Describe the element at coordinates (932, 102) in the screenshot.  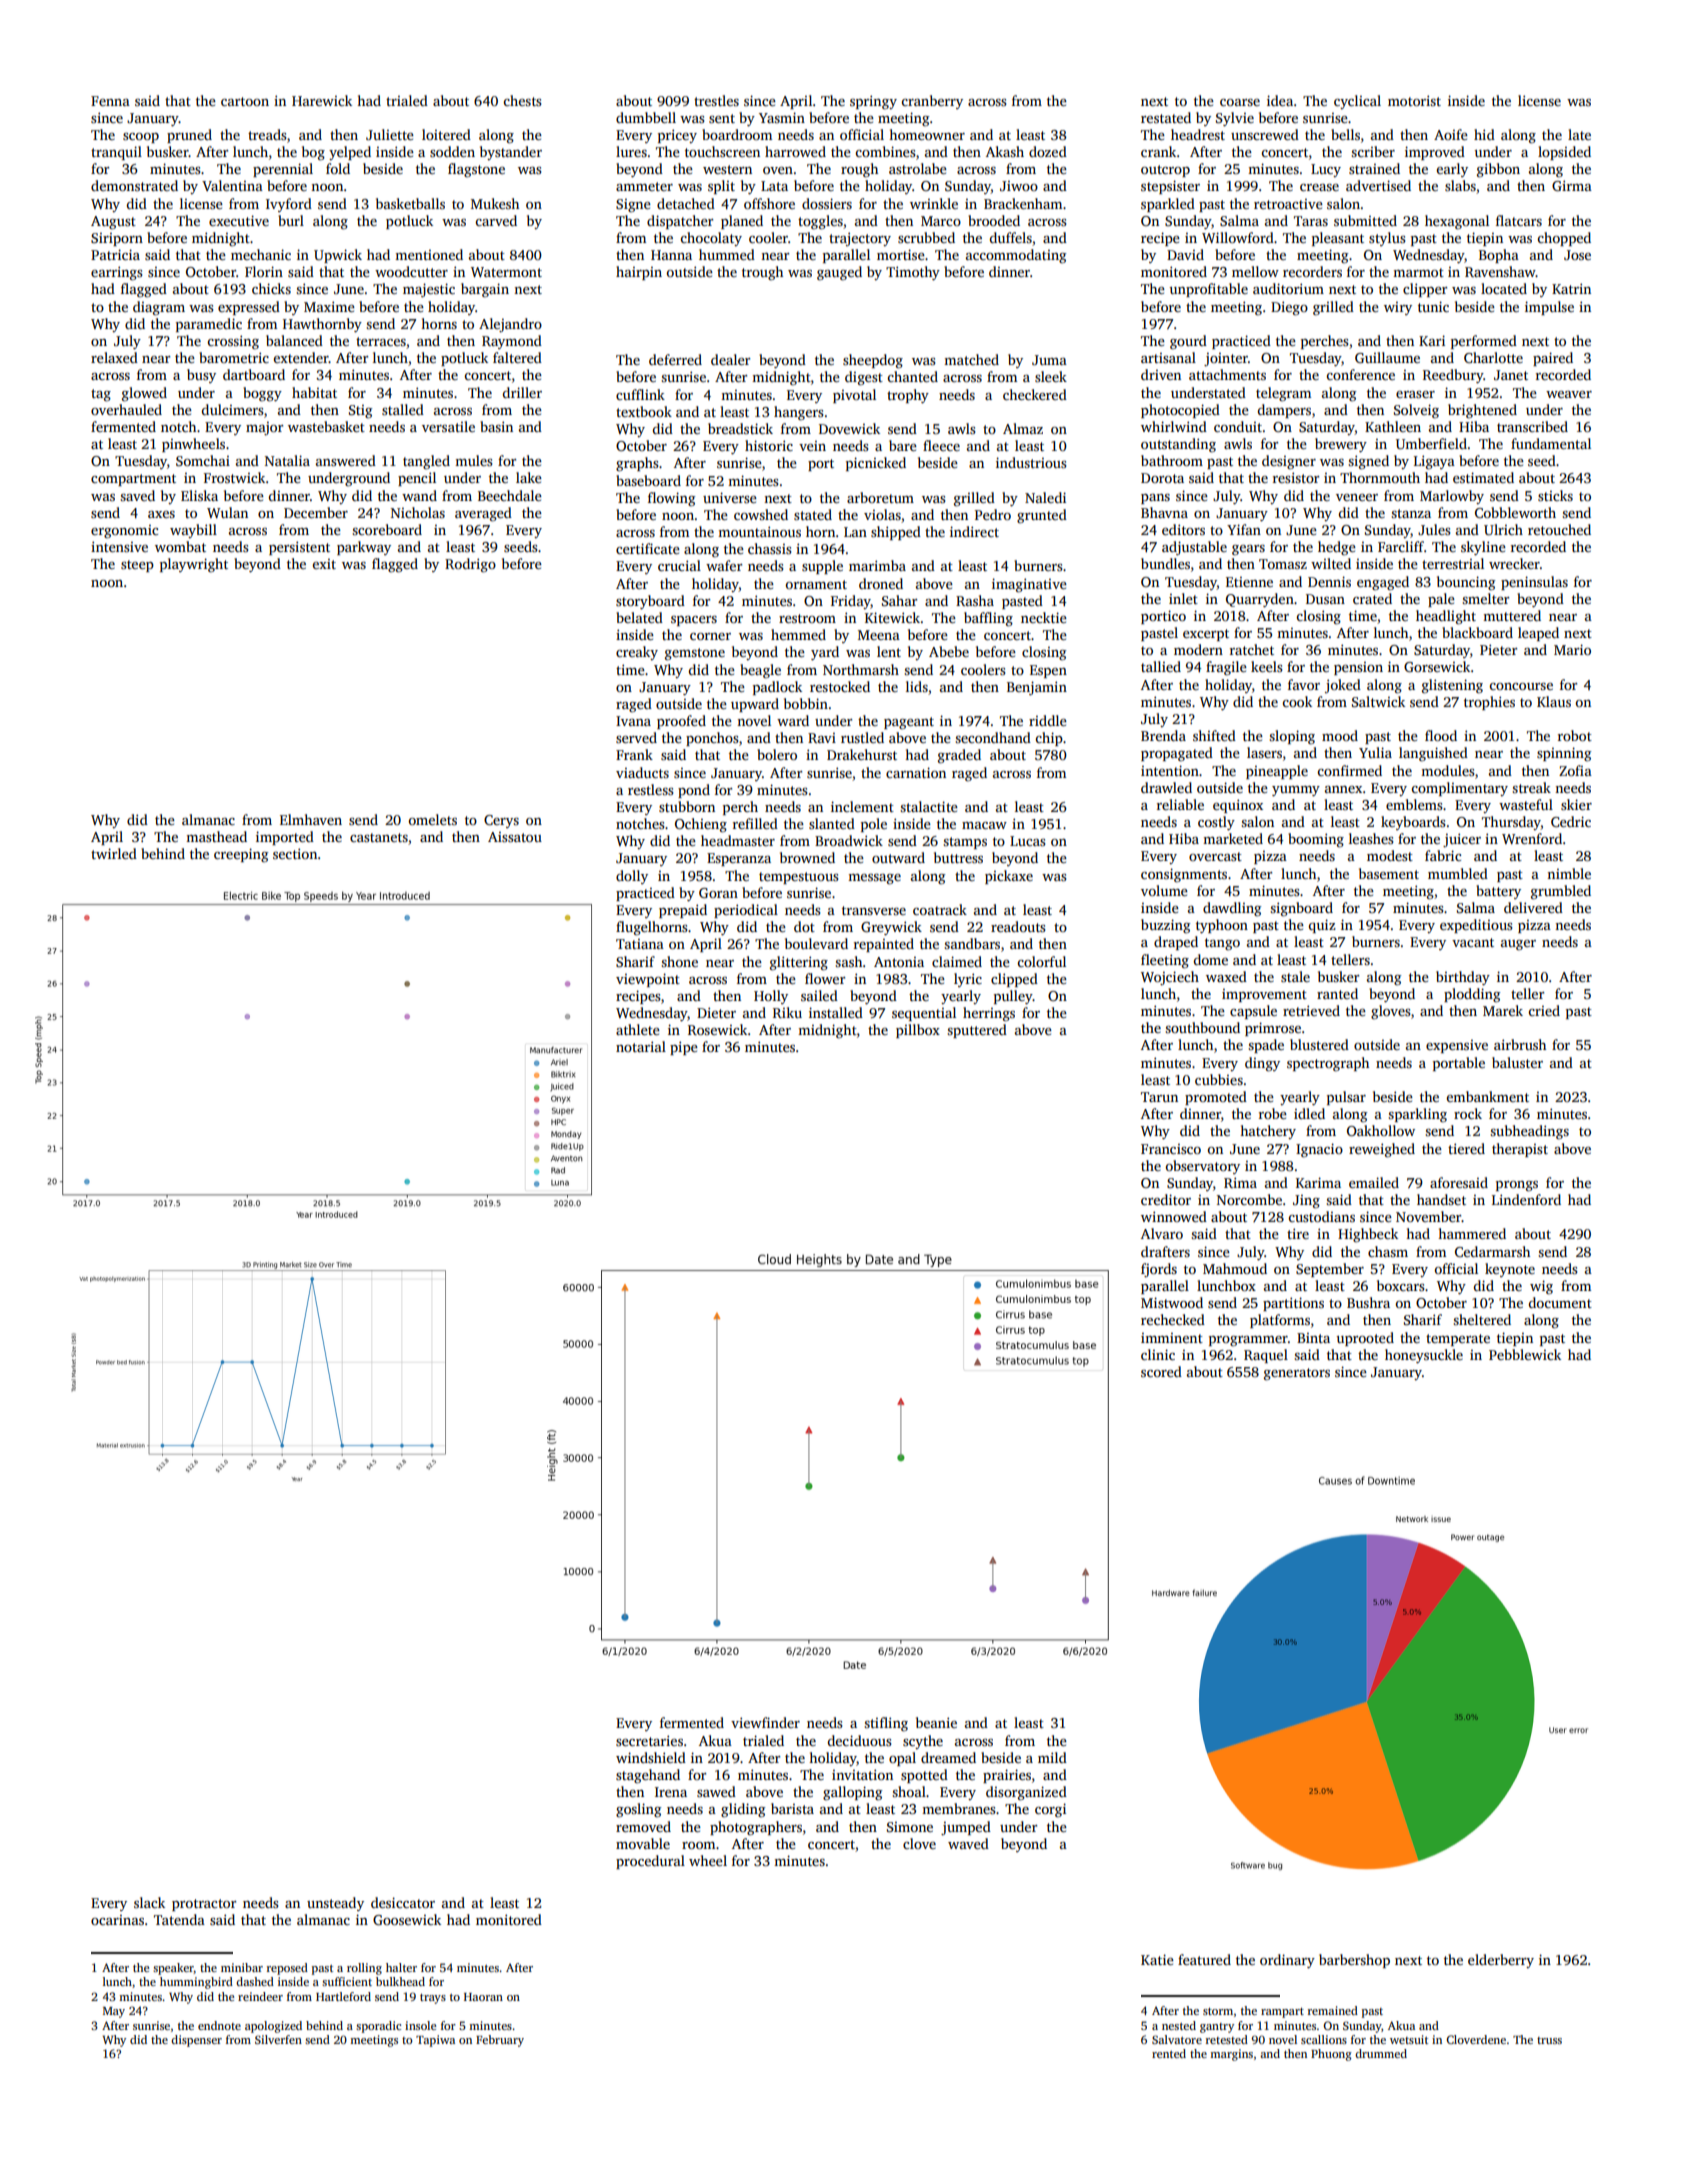
I see `cranberry` at that location.
